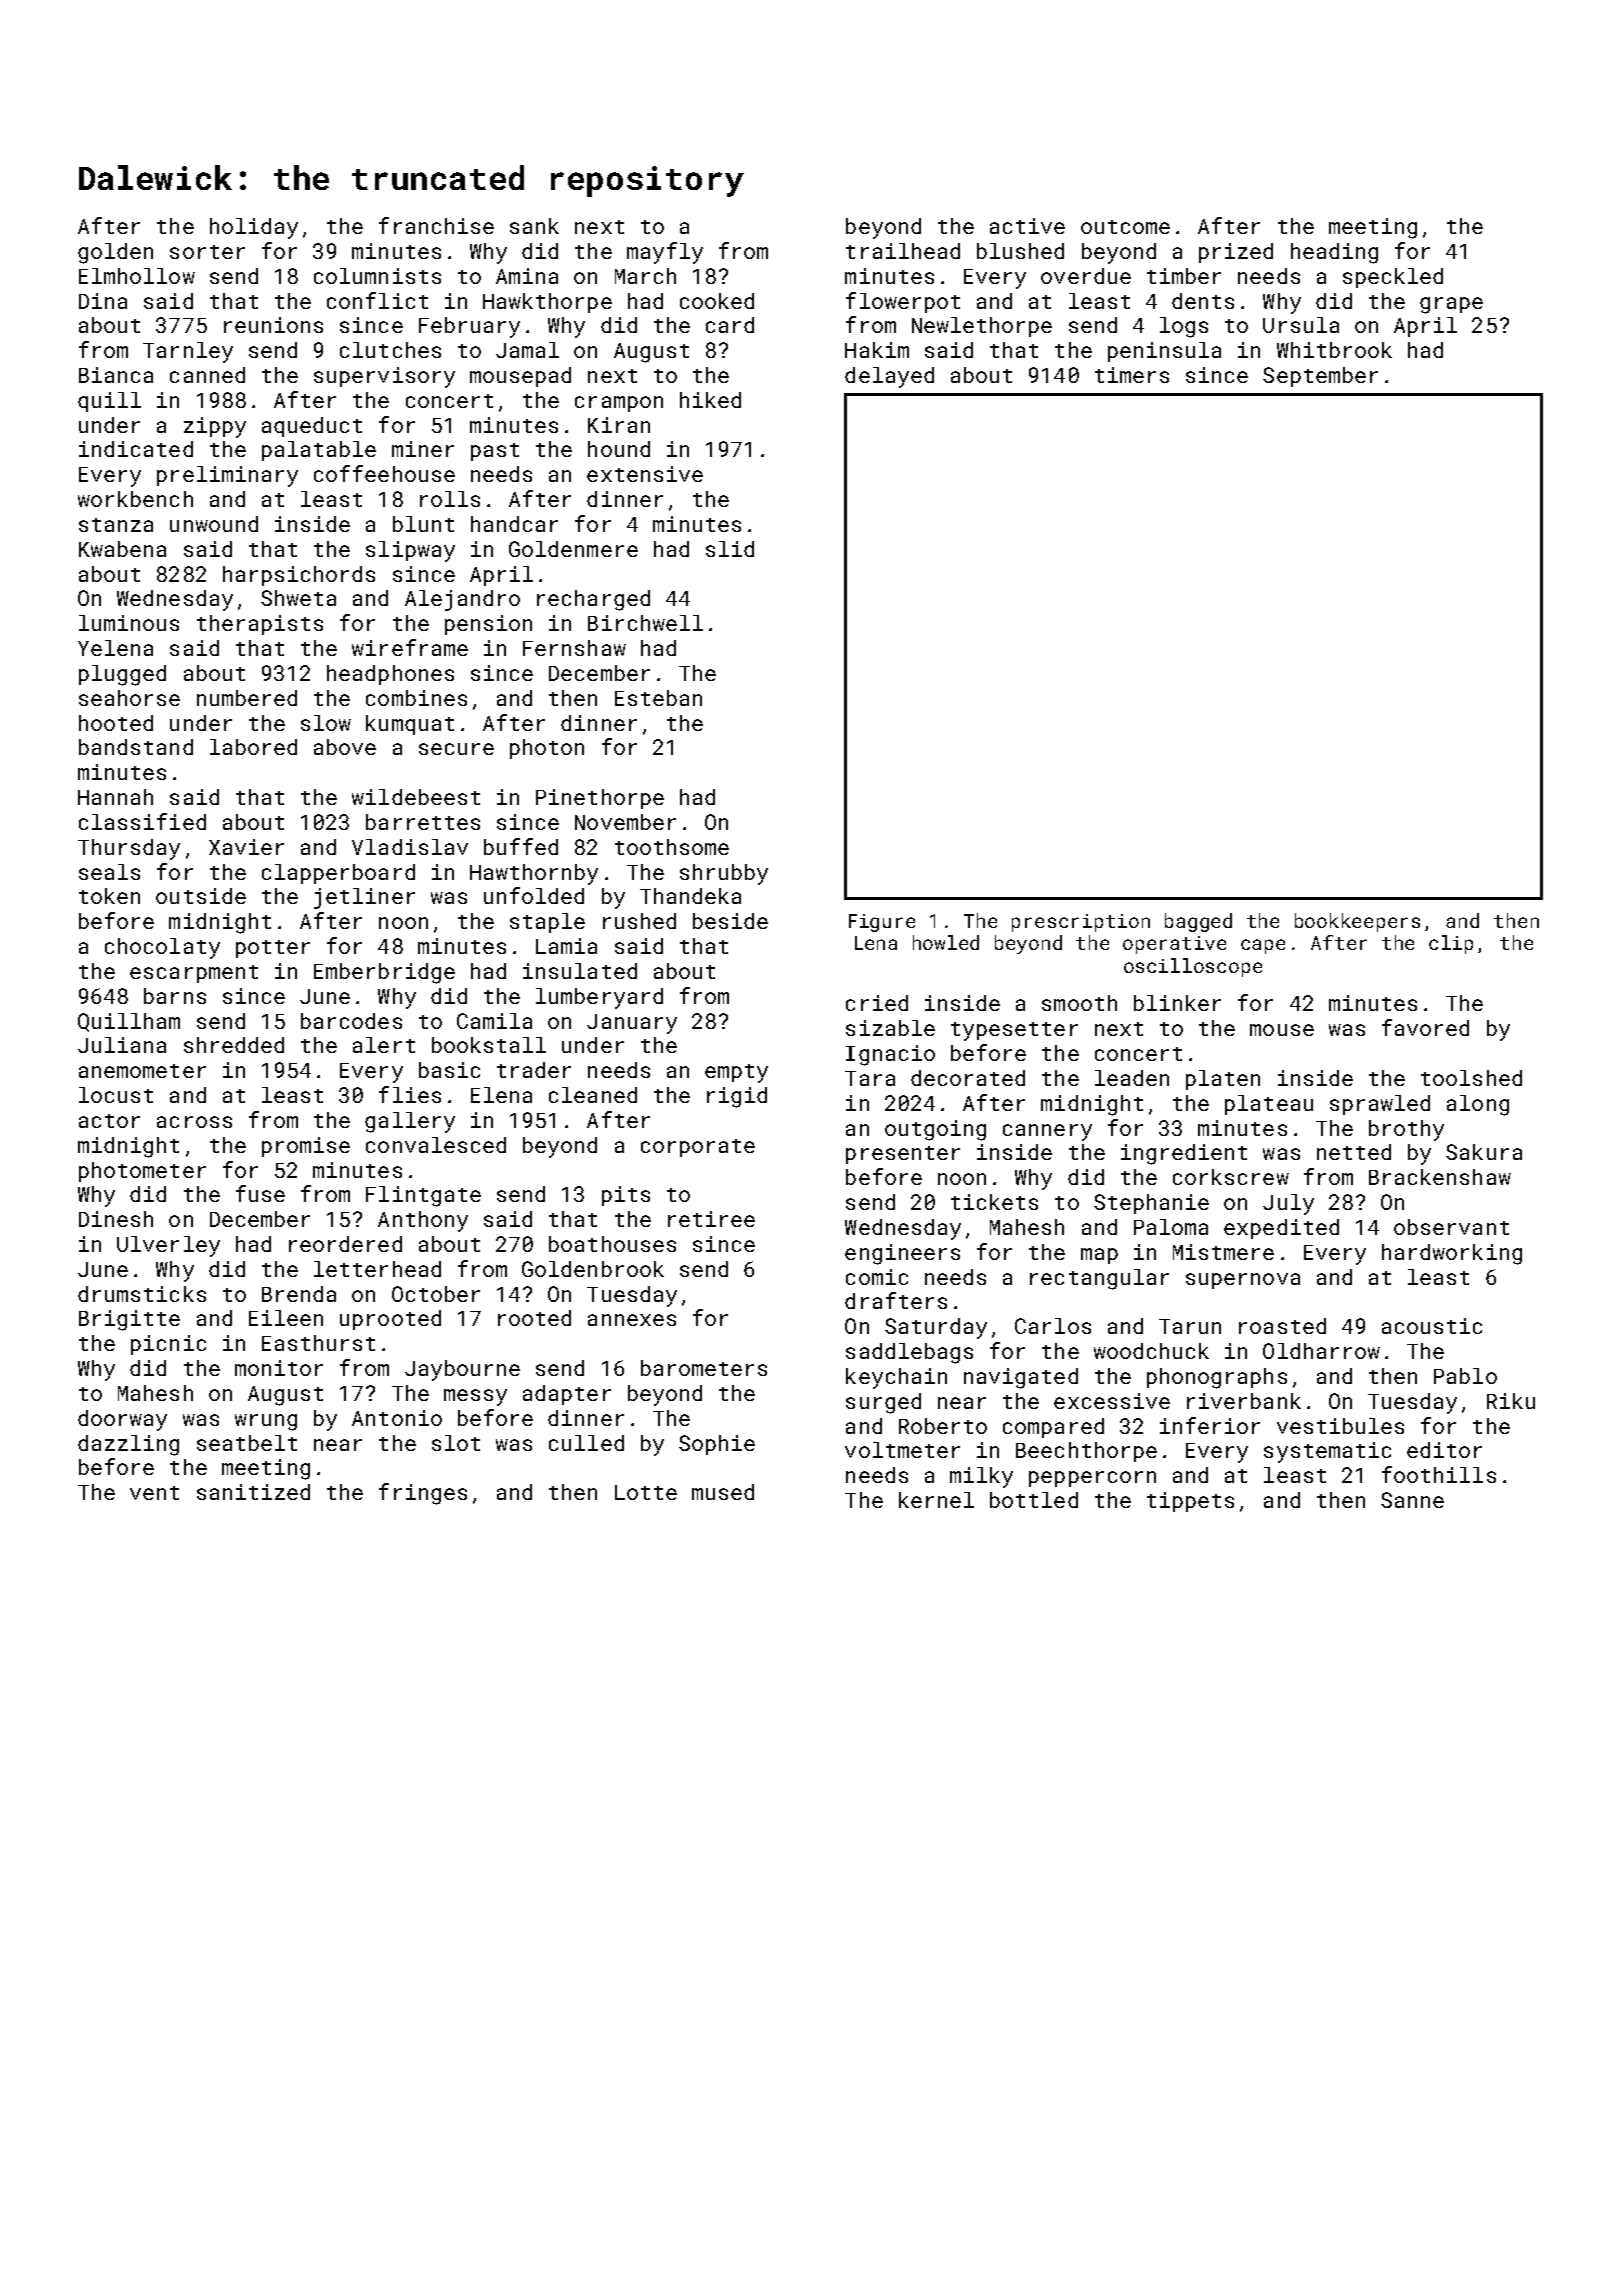  I want to click on Whitbrook, so click(1334, 350).
